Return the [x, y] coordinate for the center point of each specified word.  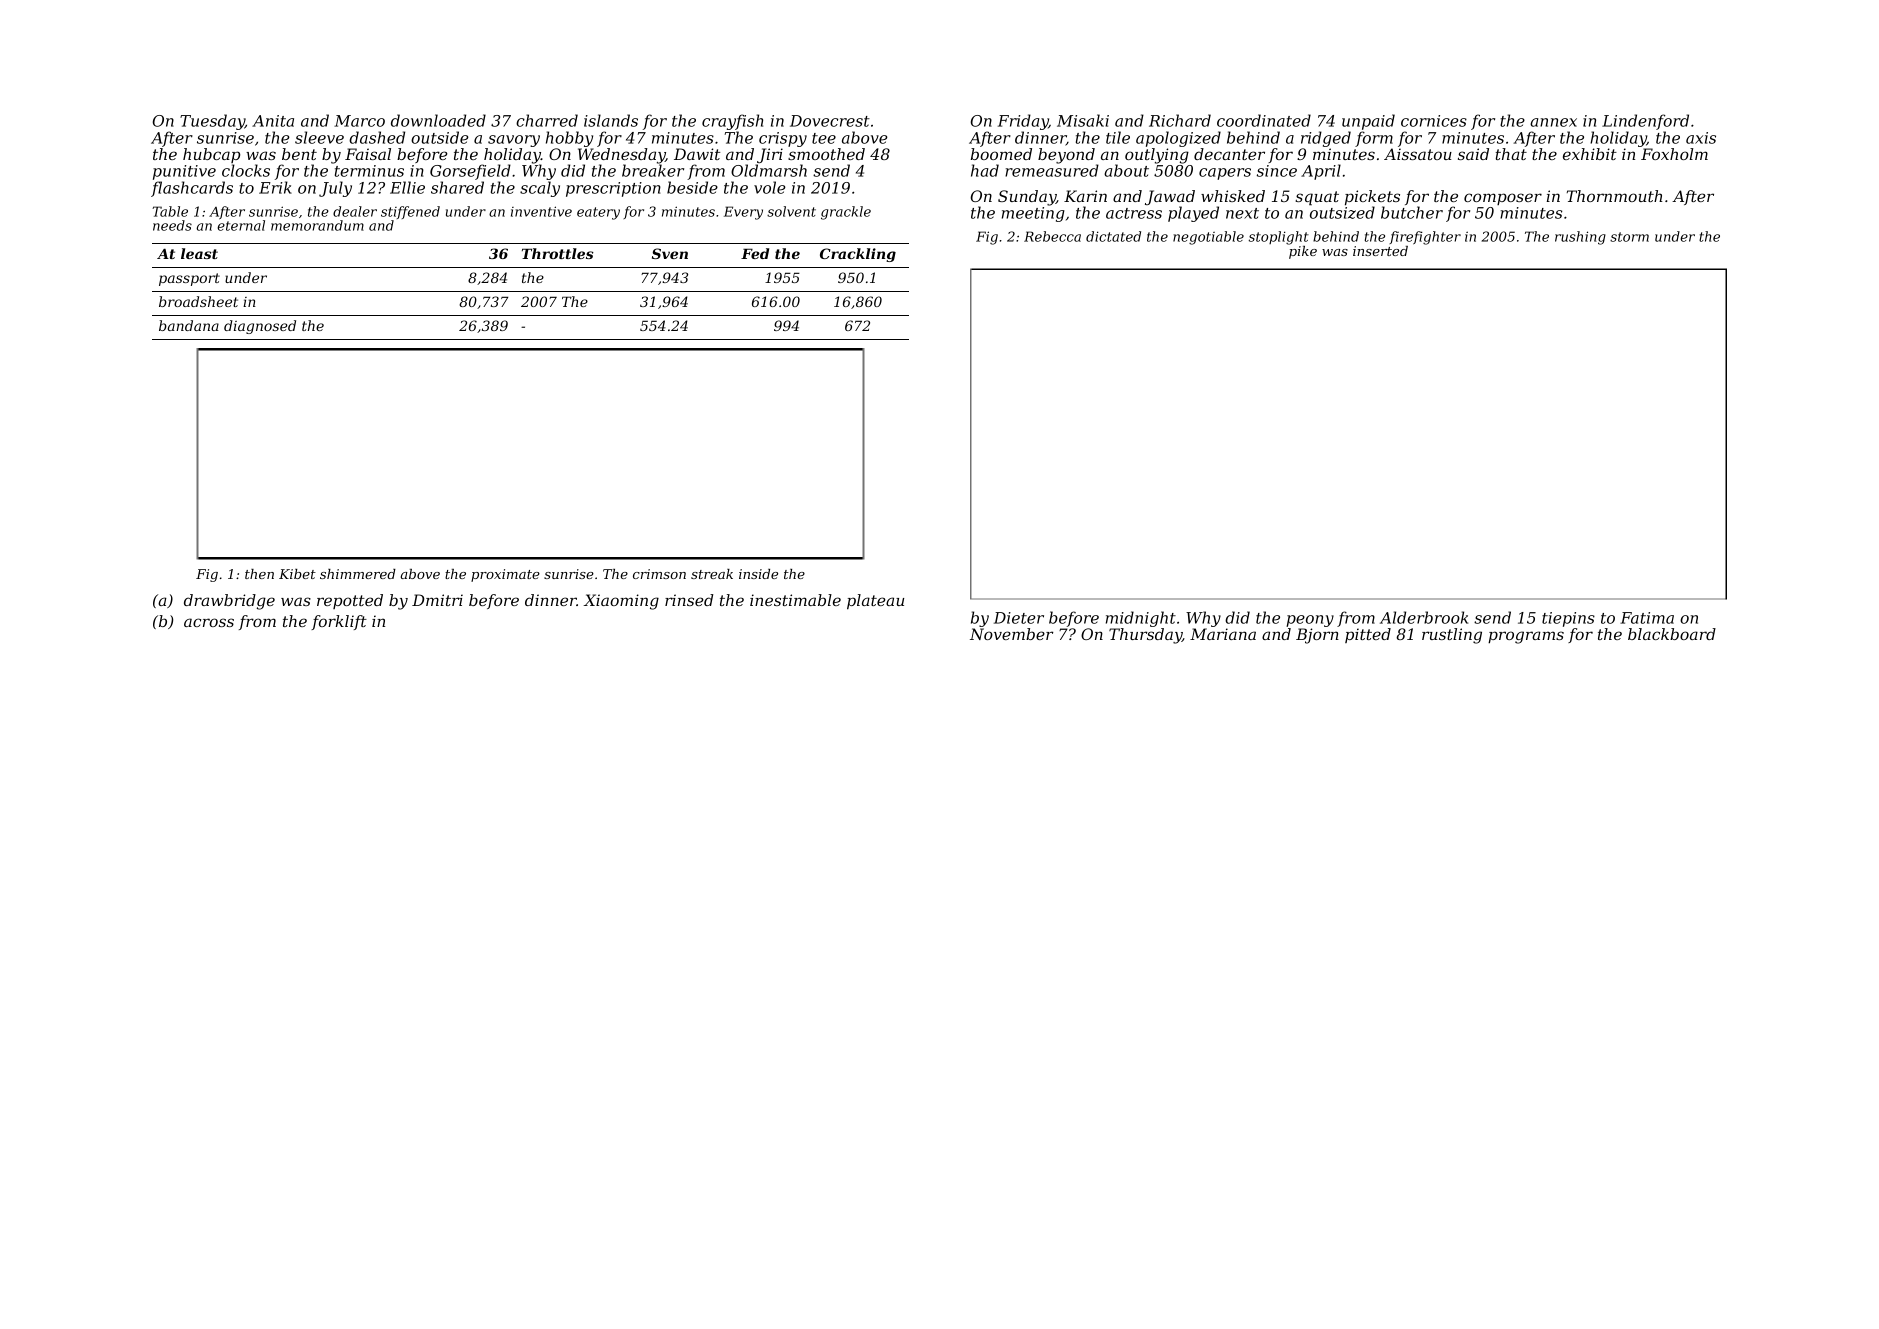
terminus [369, 171]
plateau [875, 602]
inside [758, 574]
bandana [189, 325]
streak [712, 574]
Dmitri [437, 600]
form [1374, 139]
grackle [846, 213]
